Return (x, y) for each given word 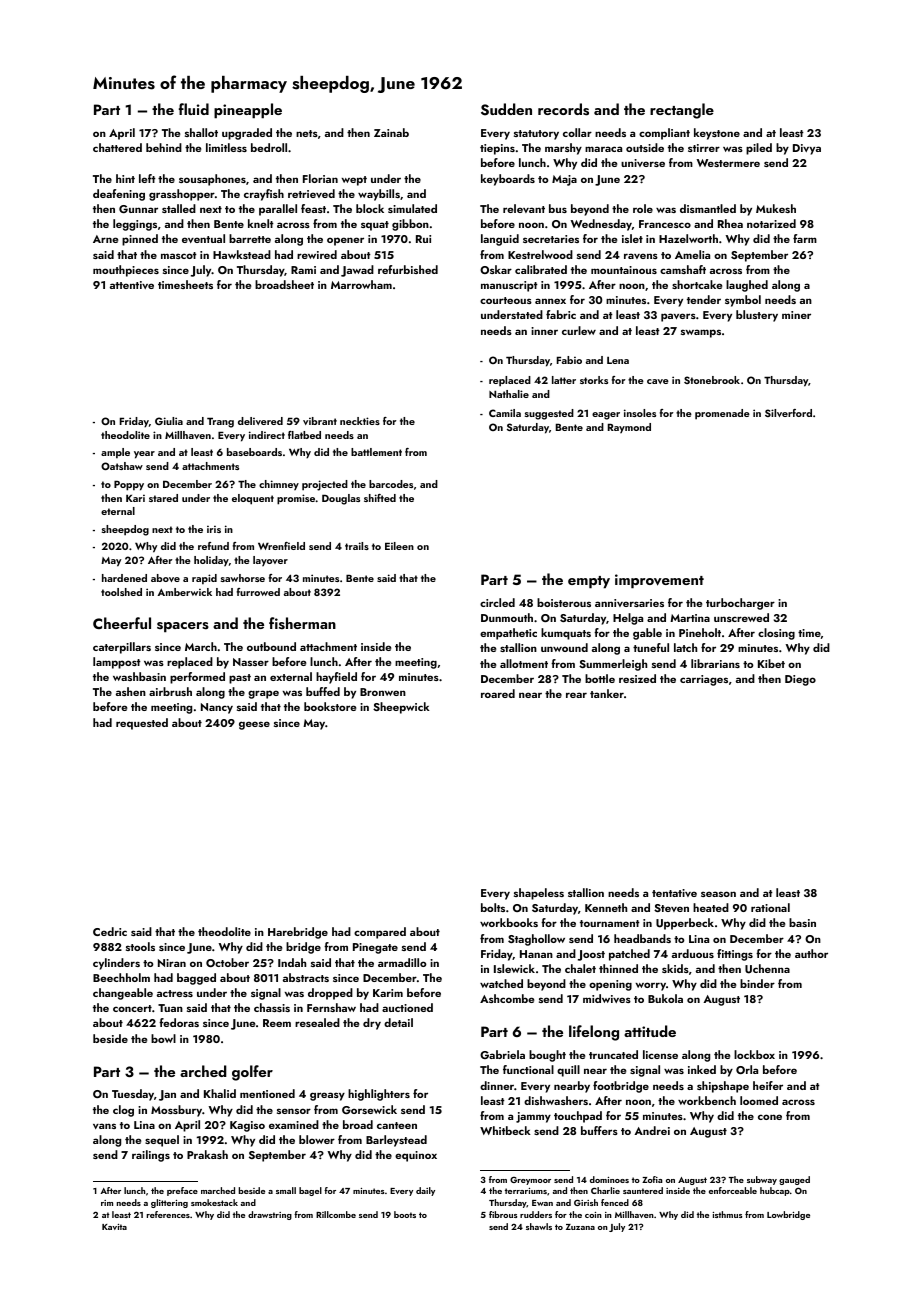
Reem (277, 1023)
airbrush (170, 691)
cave (658, 381)
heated (711, 907)
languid (500, 240)
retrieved (311, 193)
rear (576, 695)
